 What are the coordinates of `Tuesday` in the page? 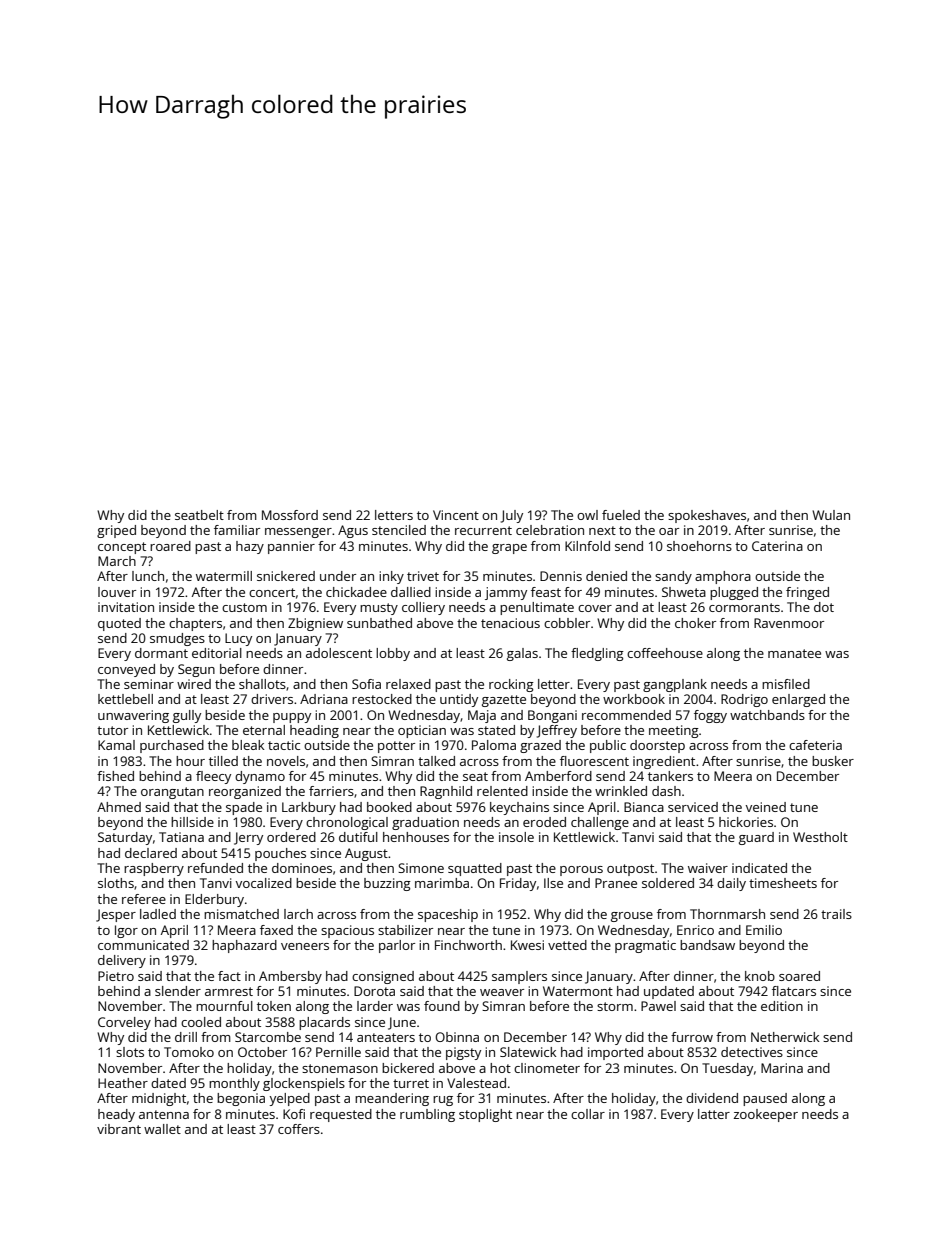 It's located at (727, 1069).
